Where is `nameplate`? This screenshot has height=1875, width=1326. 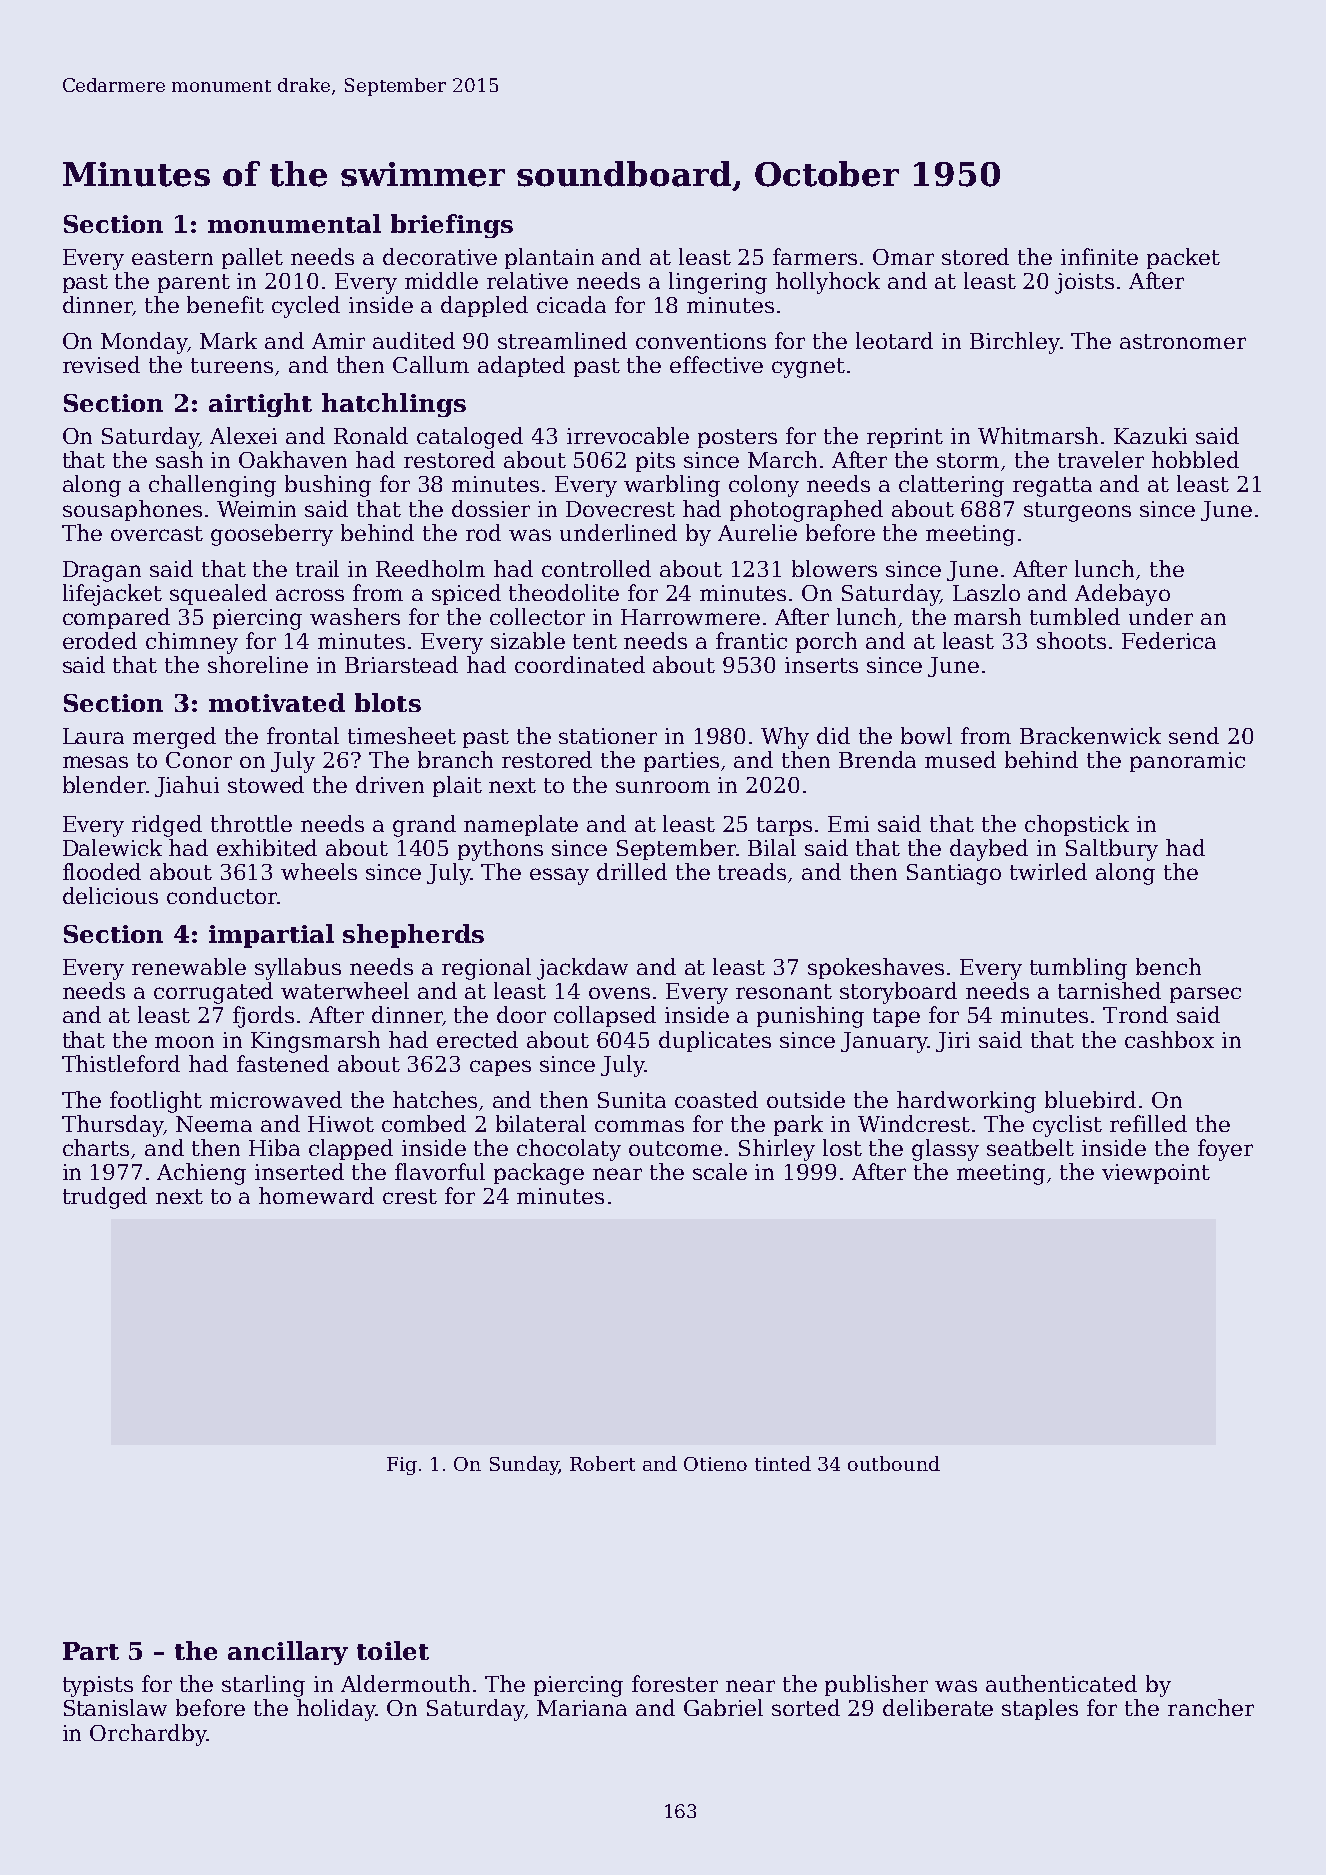
nameplate is located at coordinates (521, 825).
